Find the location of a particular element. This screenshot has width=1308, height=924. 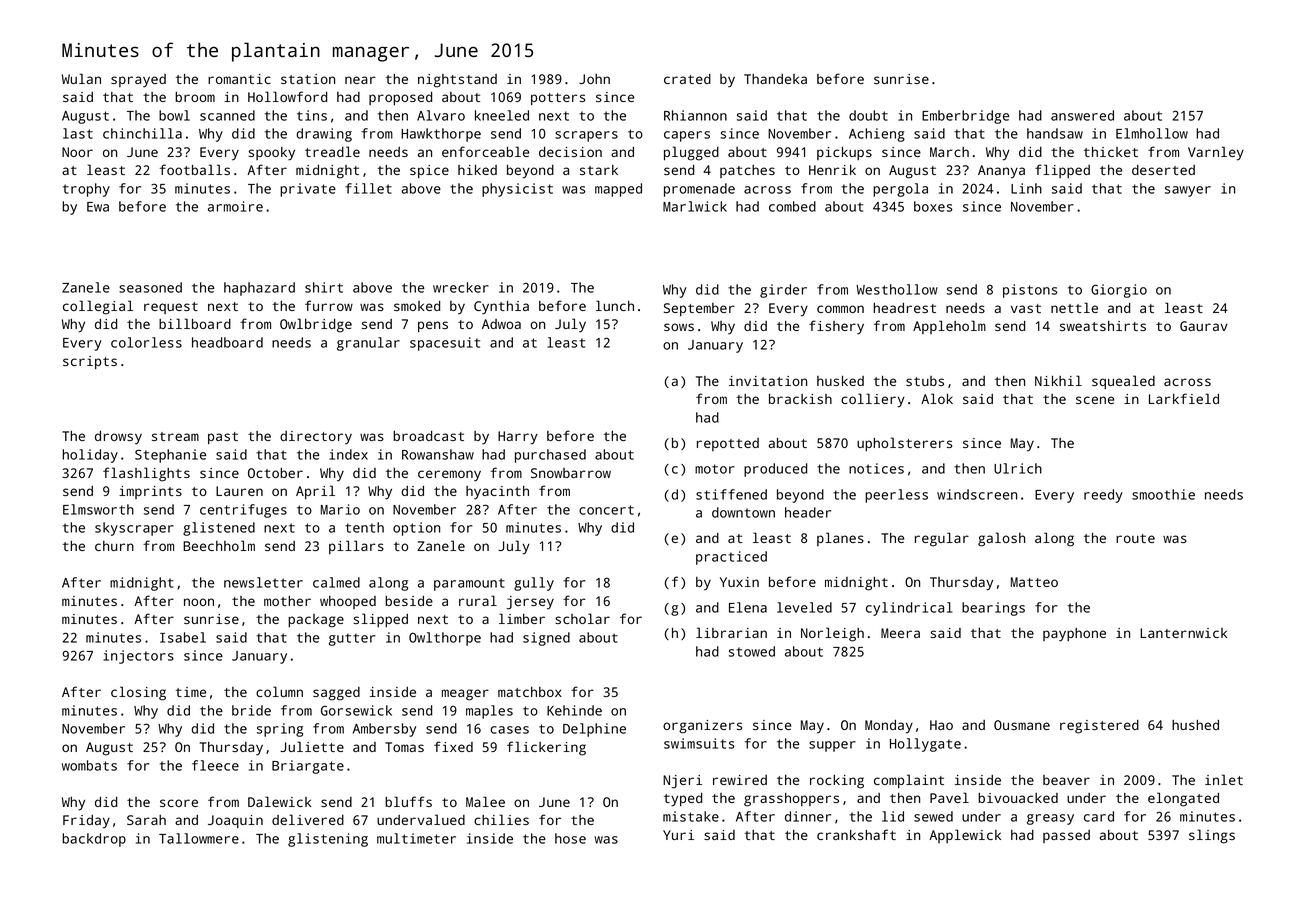

March is located at coordinates (949, 152).
